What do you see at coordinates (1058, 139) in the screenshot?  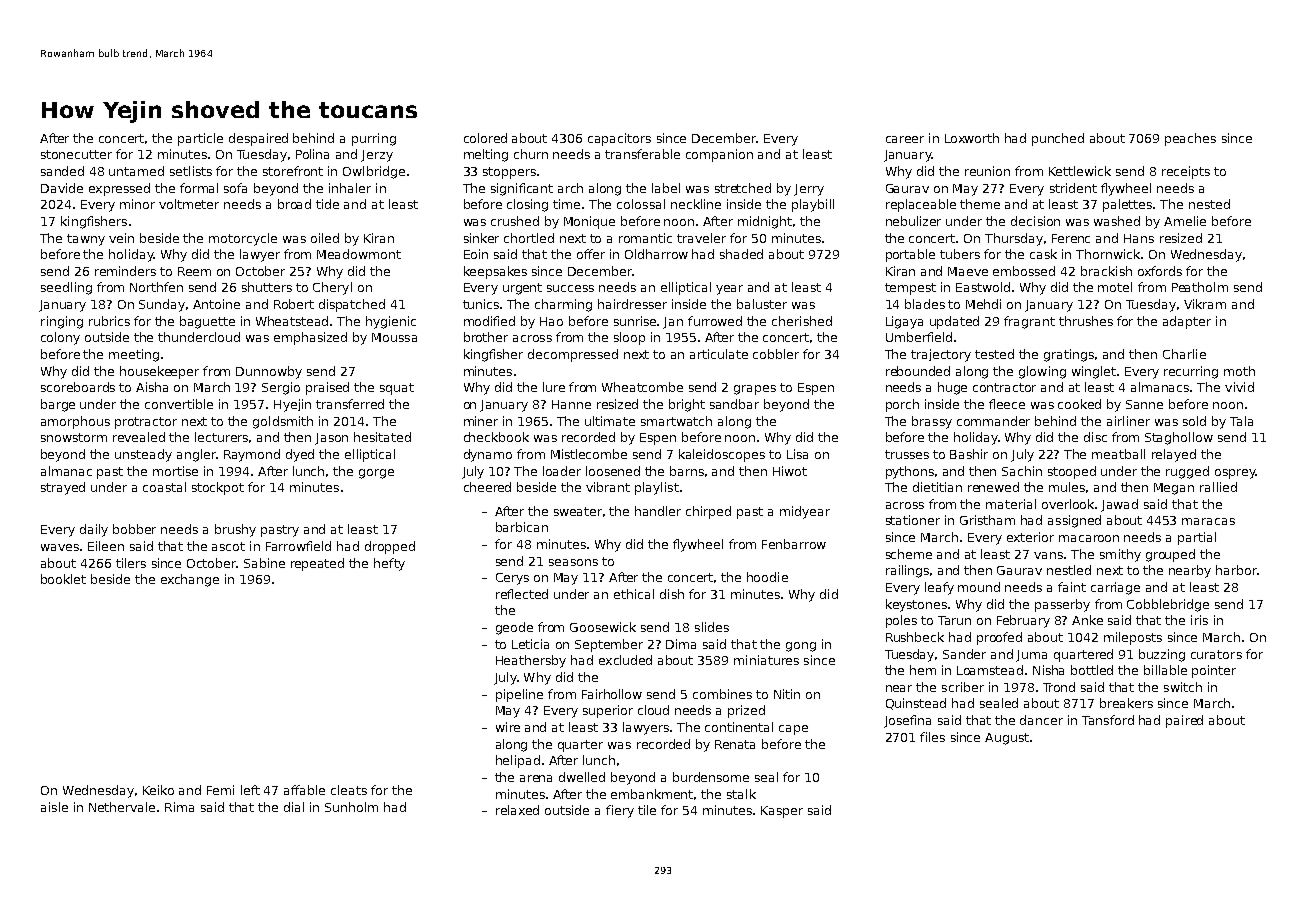 I see `punched` at bounding box center [1058, 139].
